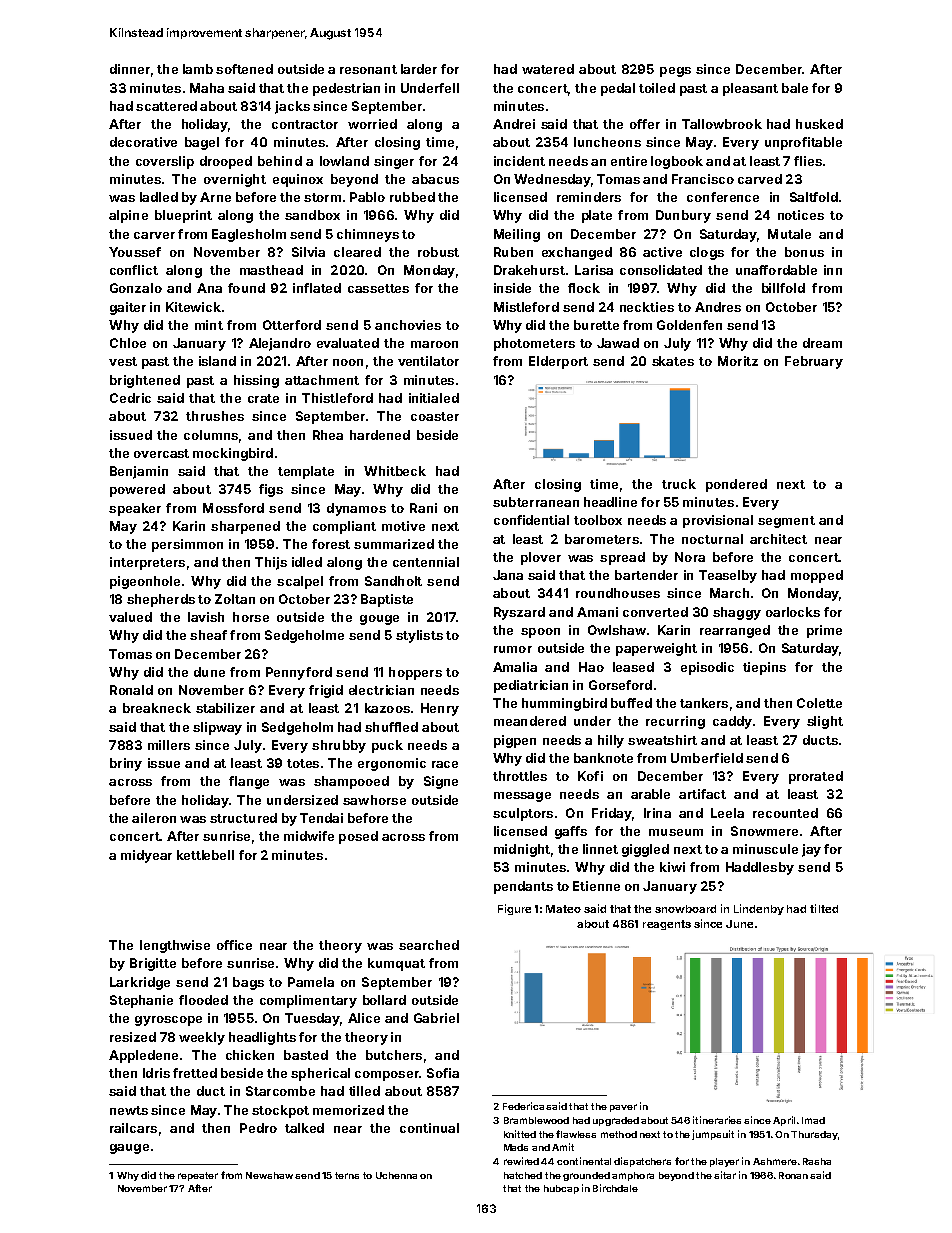  What do you see at coordinates (623, 1108) in the screenshot?
I see `paver` at bounding box center [623, 1108].
